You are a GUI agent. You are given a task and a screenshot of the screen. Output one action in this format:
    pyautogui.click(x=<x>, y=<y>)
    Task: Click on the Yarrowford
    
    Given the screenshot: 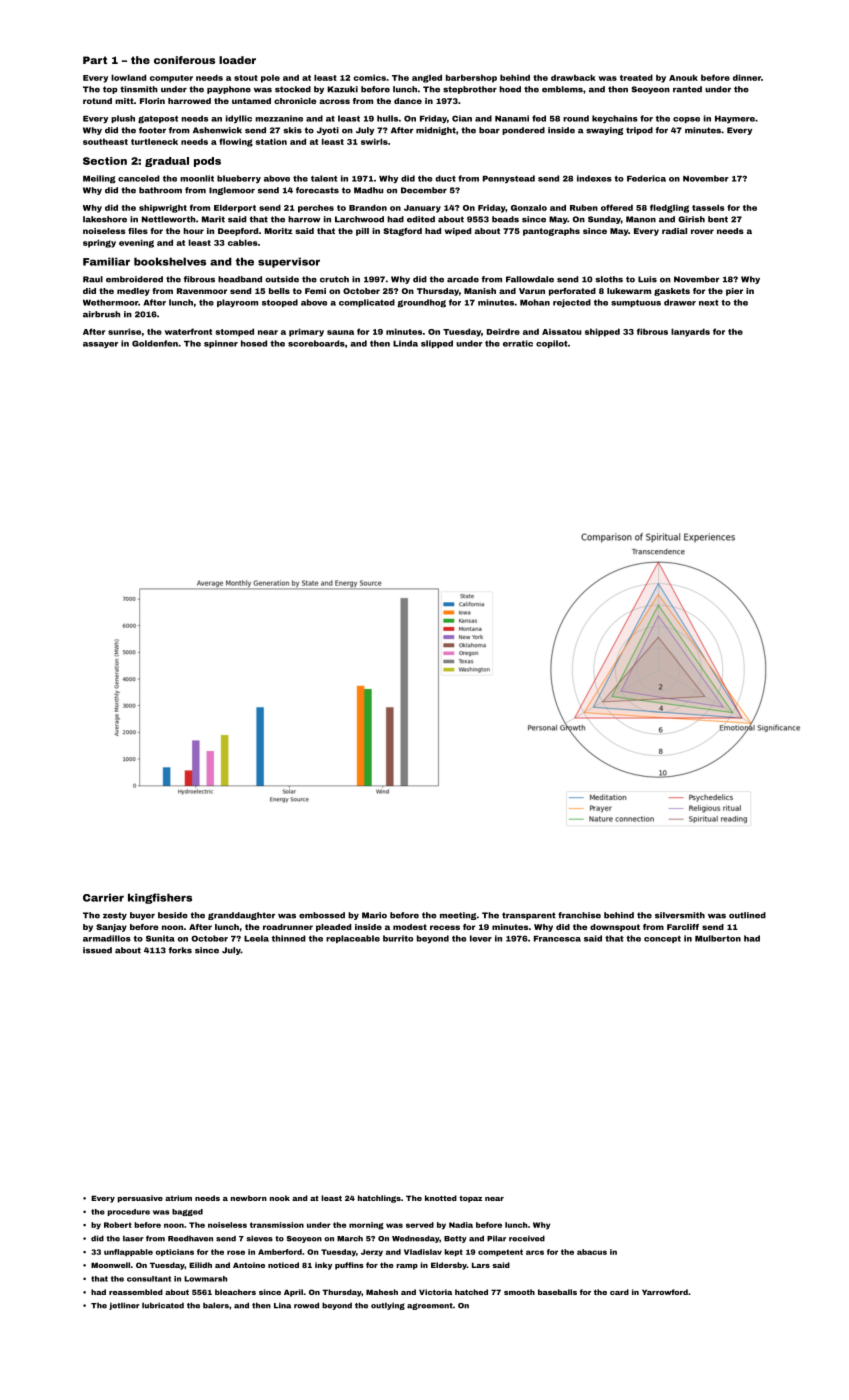 What is the action you would take?
    pyautogui.click(x=665, y=1292)
